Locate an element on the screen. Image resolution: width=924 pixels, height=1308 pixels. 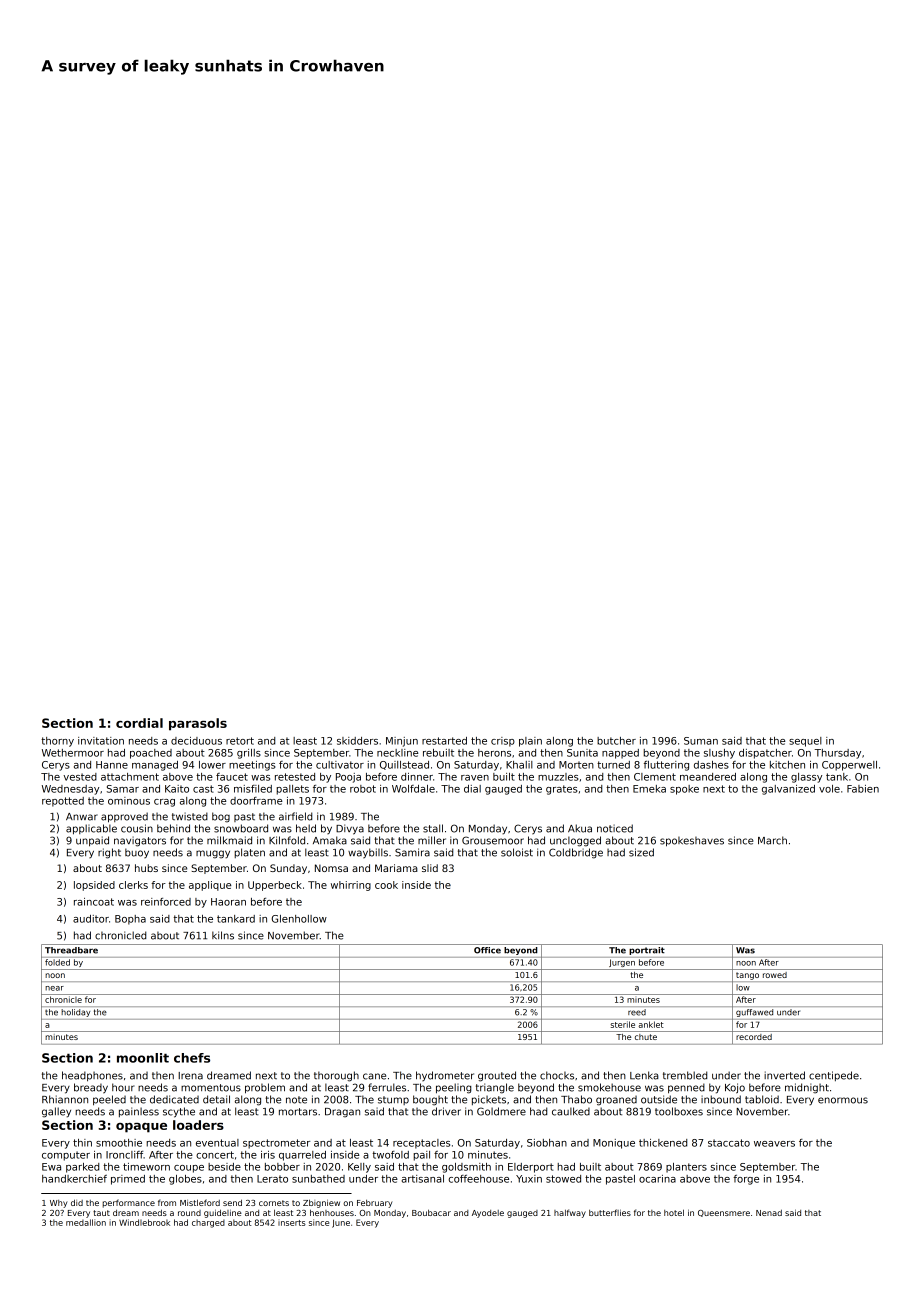
Kilnfold is located at coordinates (287, 840).
